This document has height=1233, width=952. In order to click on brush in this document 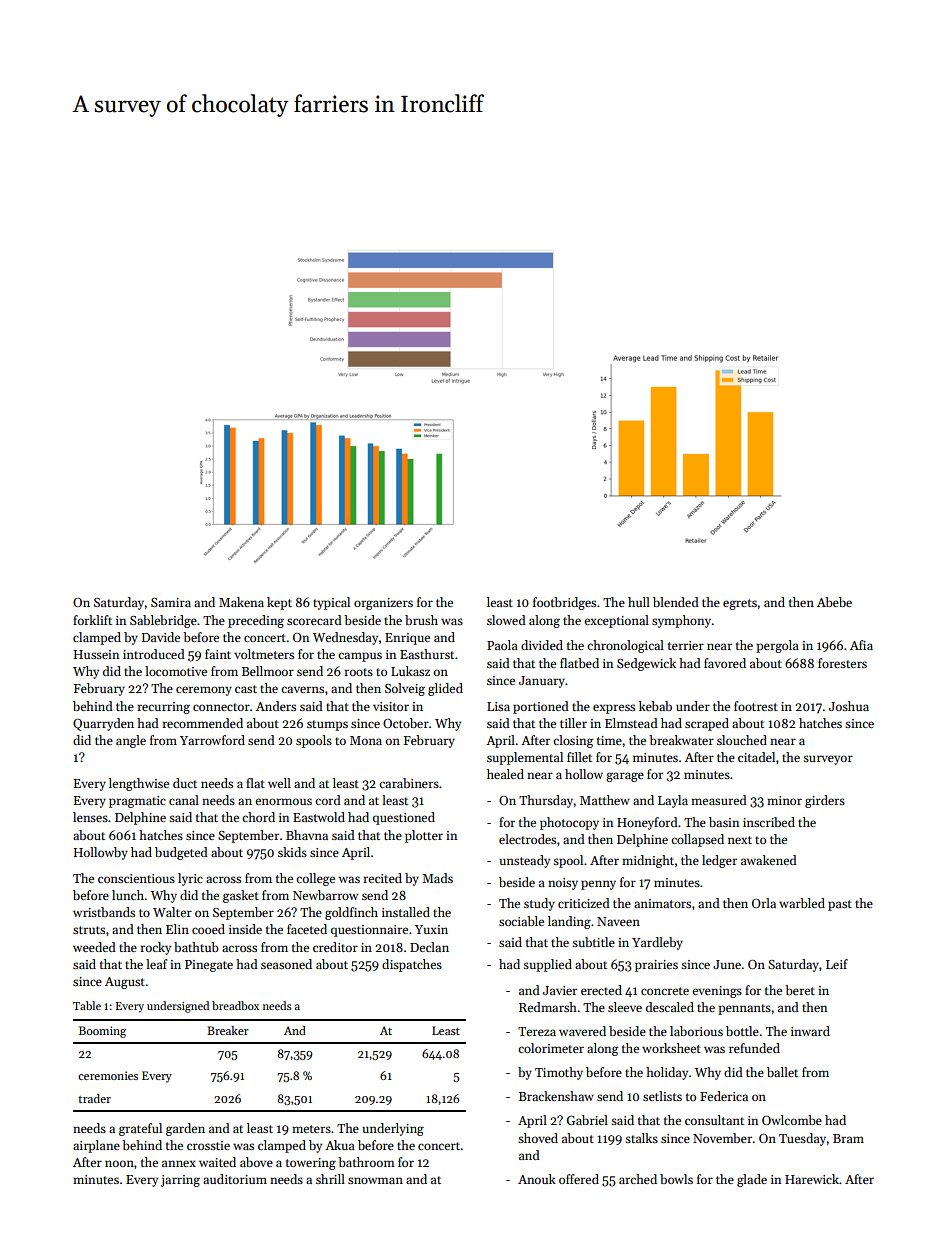, I will do `click(421, 620)`.
